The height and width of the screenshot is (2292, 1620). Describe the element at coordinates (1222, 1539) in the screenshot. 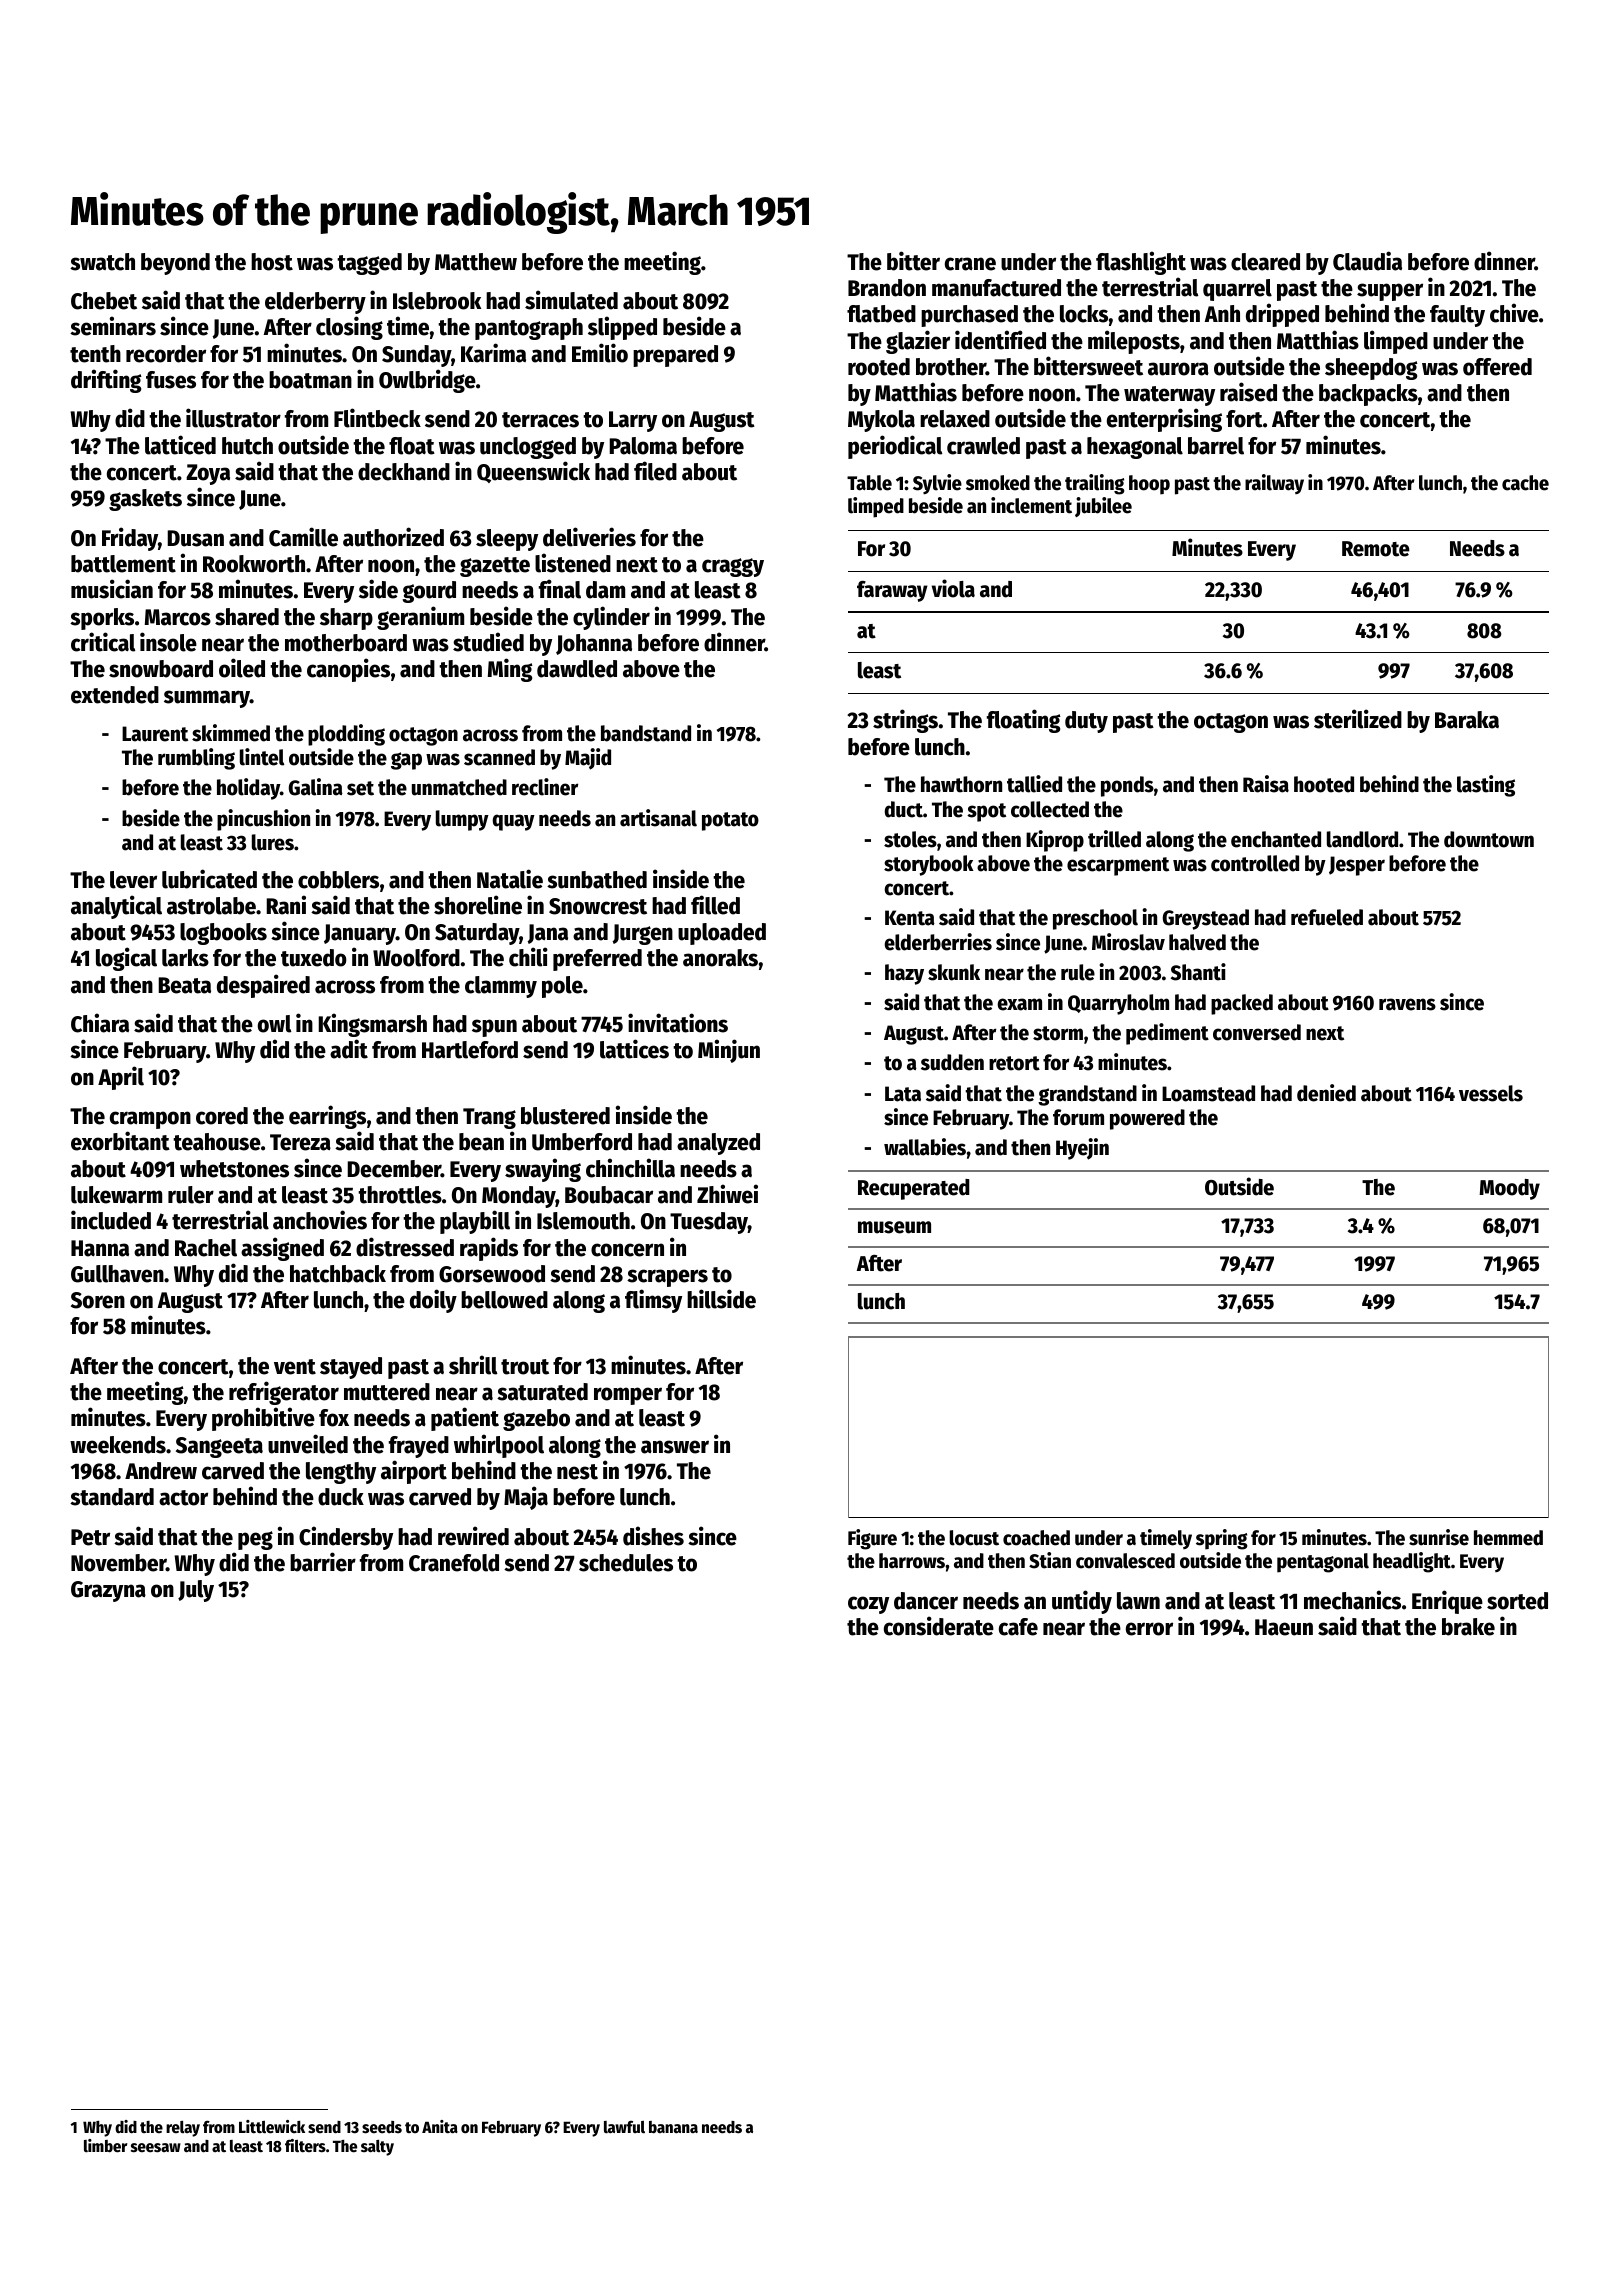

I see `spring` at that location.
